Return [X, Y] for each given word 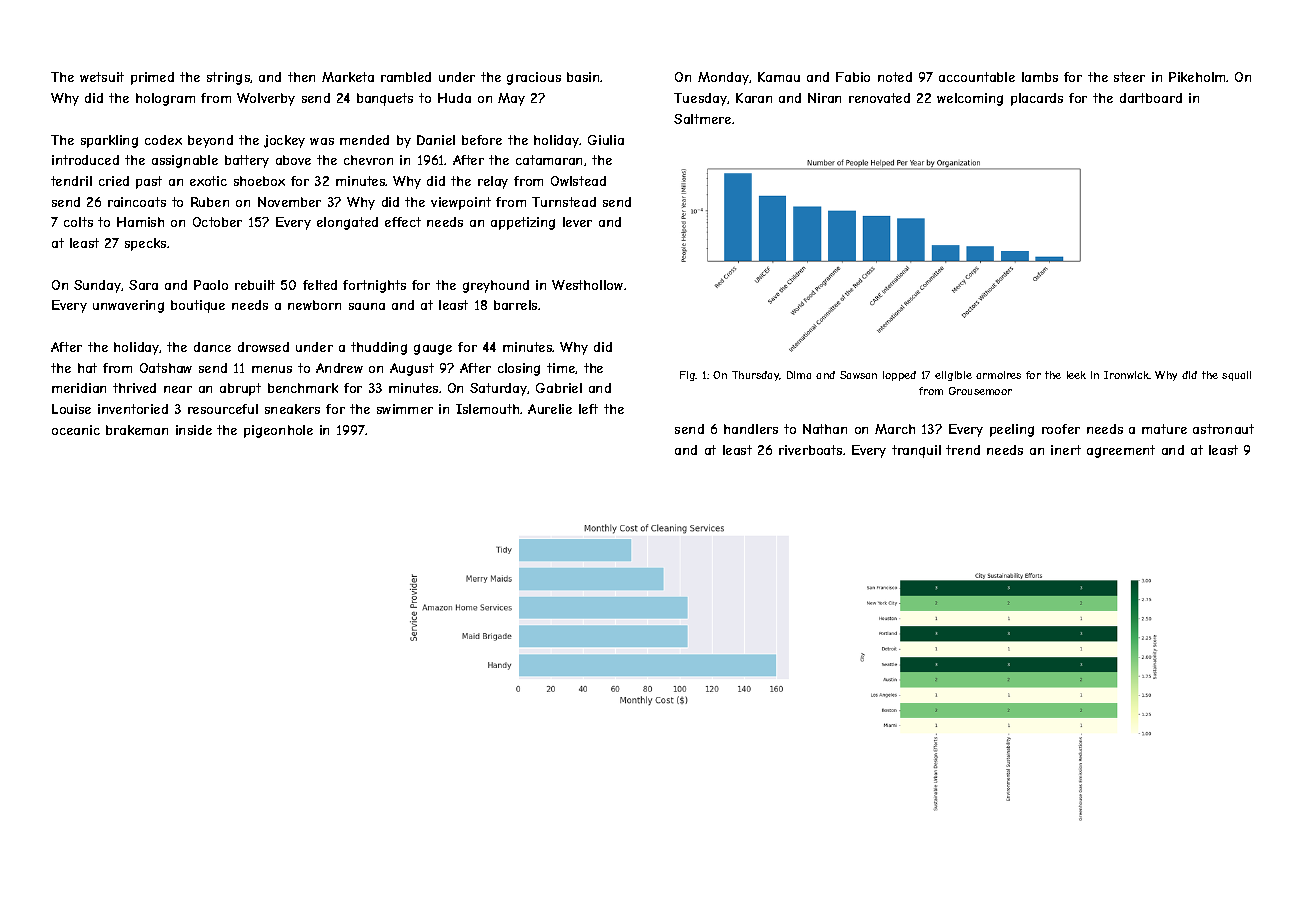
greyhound [496, 286]
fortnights [374, 286]
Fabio [853, 77]
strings [229, 78]
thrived [134, 388]
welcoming [970, 99]
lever [577, 222]
